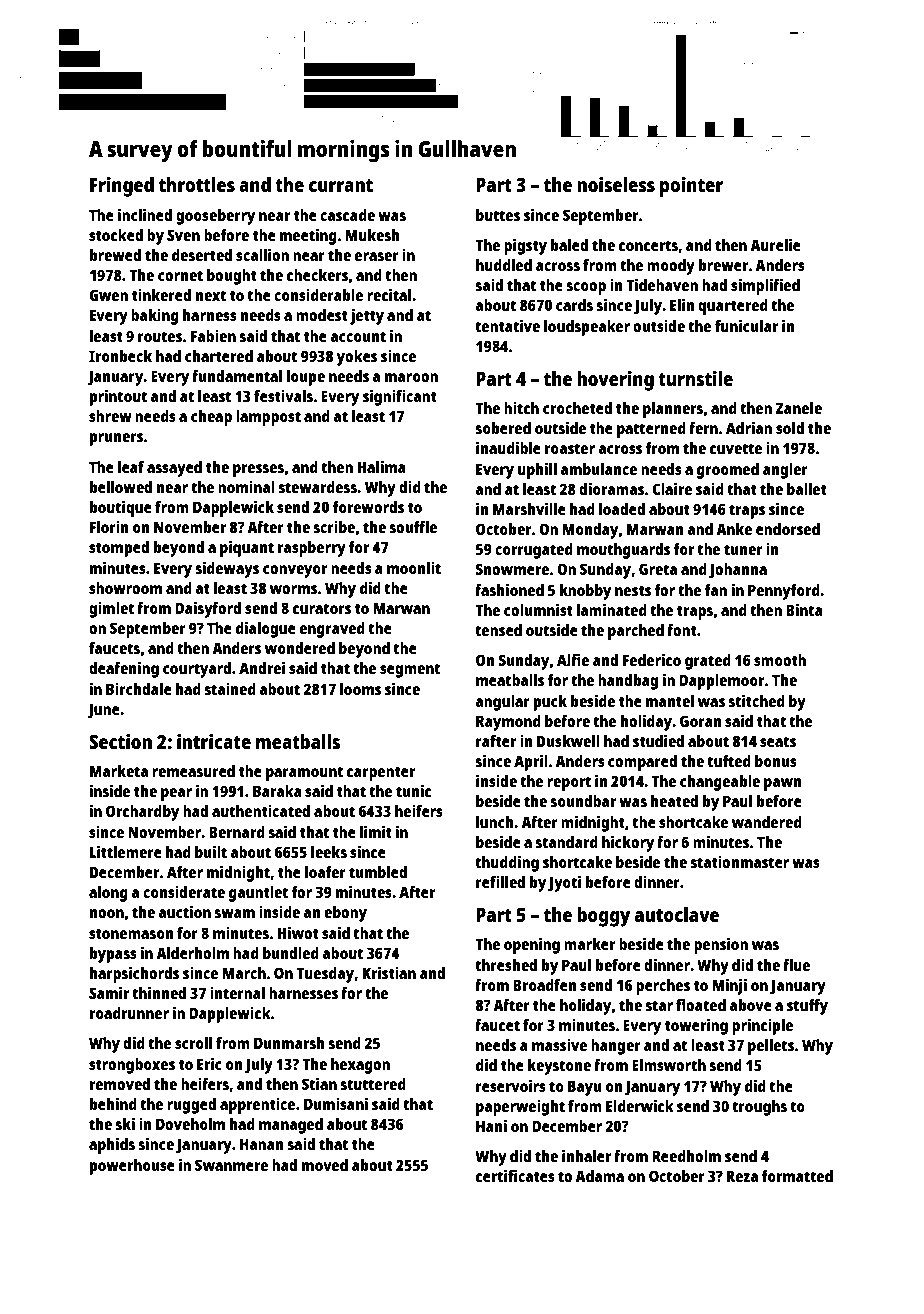 The height and width of the page is (1314, 924). Describe the element at coordinates (775, 244) in the page. I see `Aurelie` at that location.
